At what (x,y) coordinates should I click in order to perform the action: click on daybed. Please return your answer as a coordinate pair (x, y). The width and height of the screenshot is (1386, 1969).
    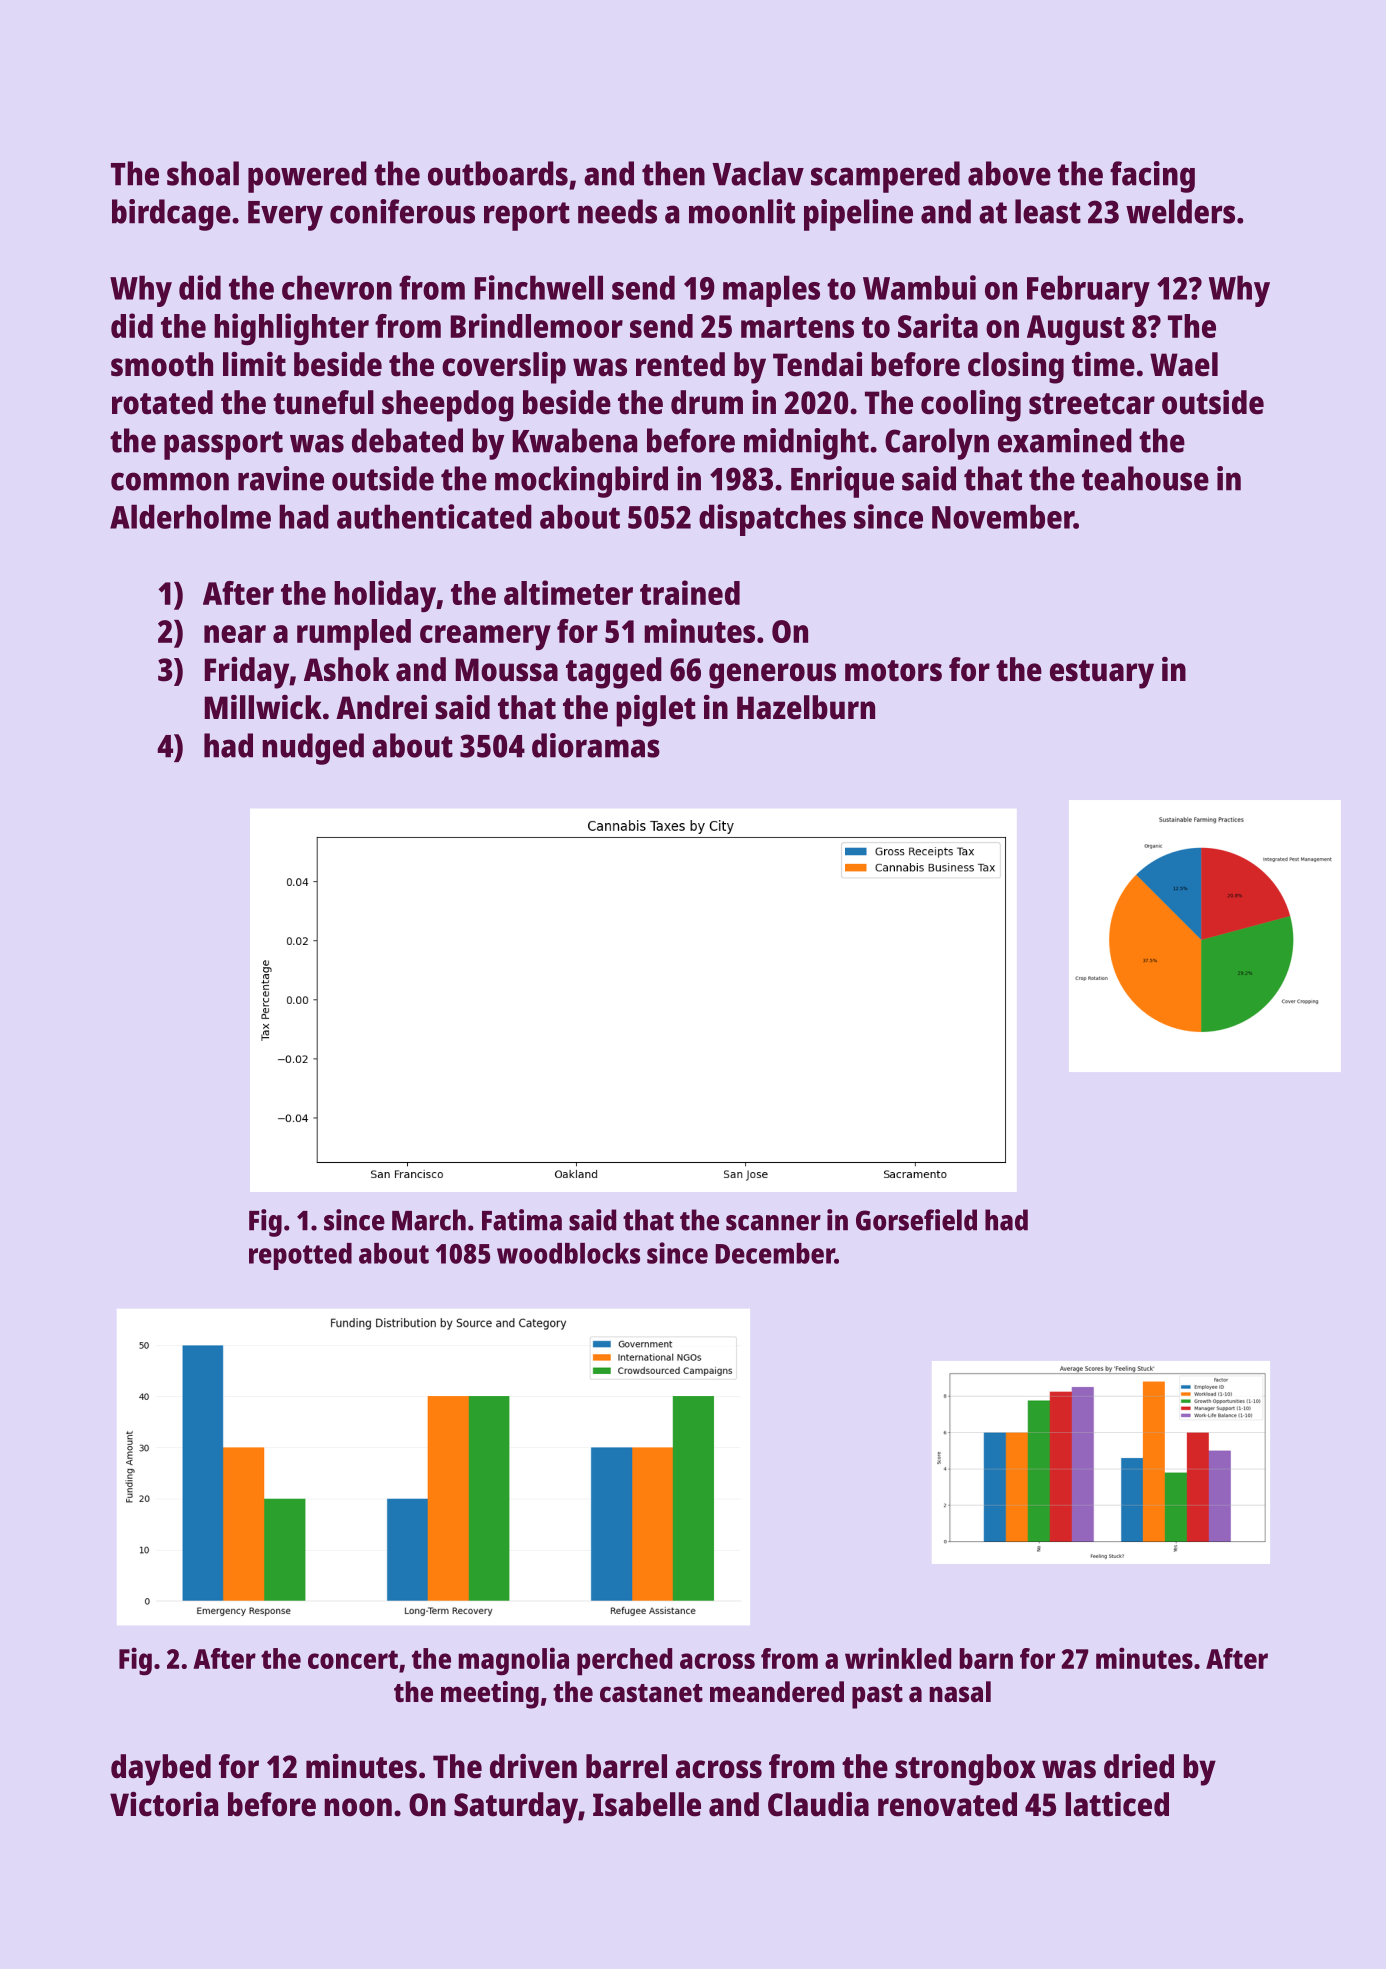
    Looking at the image, I should click on (161, 1770).
